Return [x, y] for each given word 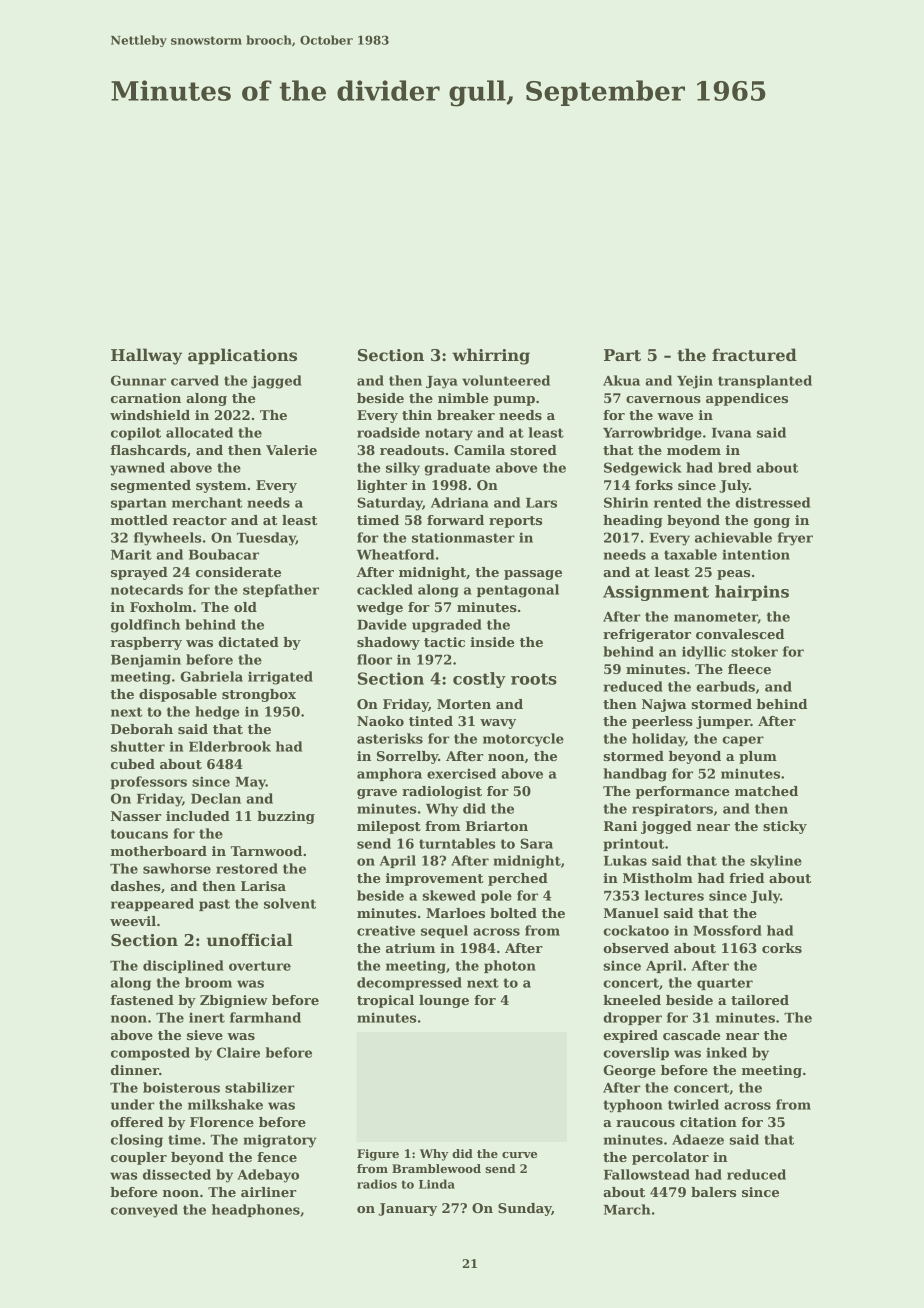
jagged [276, 382]
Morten [464, 704]
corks [782, 948]
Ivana [731, 433]
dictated [248, 642]
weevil [133, 921]
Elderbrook [230, 746]
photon [510, 966]
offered [137, 1122]
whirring [491, 356]
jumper [723, 722]
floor [374, 659]
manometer [716, 617]
